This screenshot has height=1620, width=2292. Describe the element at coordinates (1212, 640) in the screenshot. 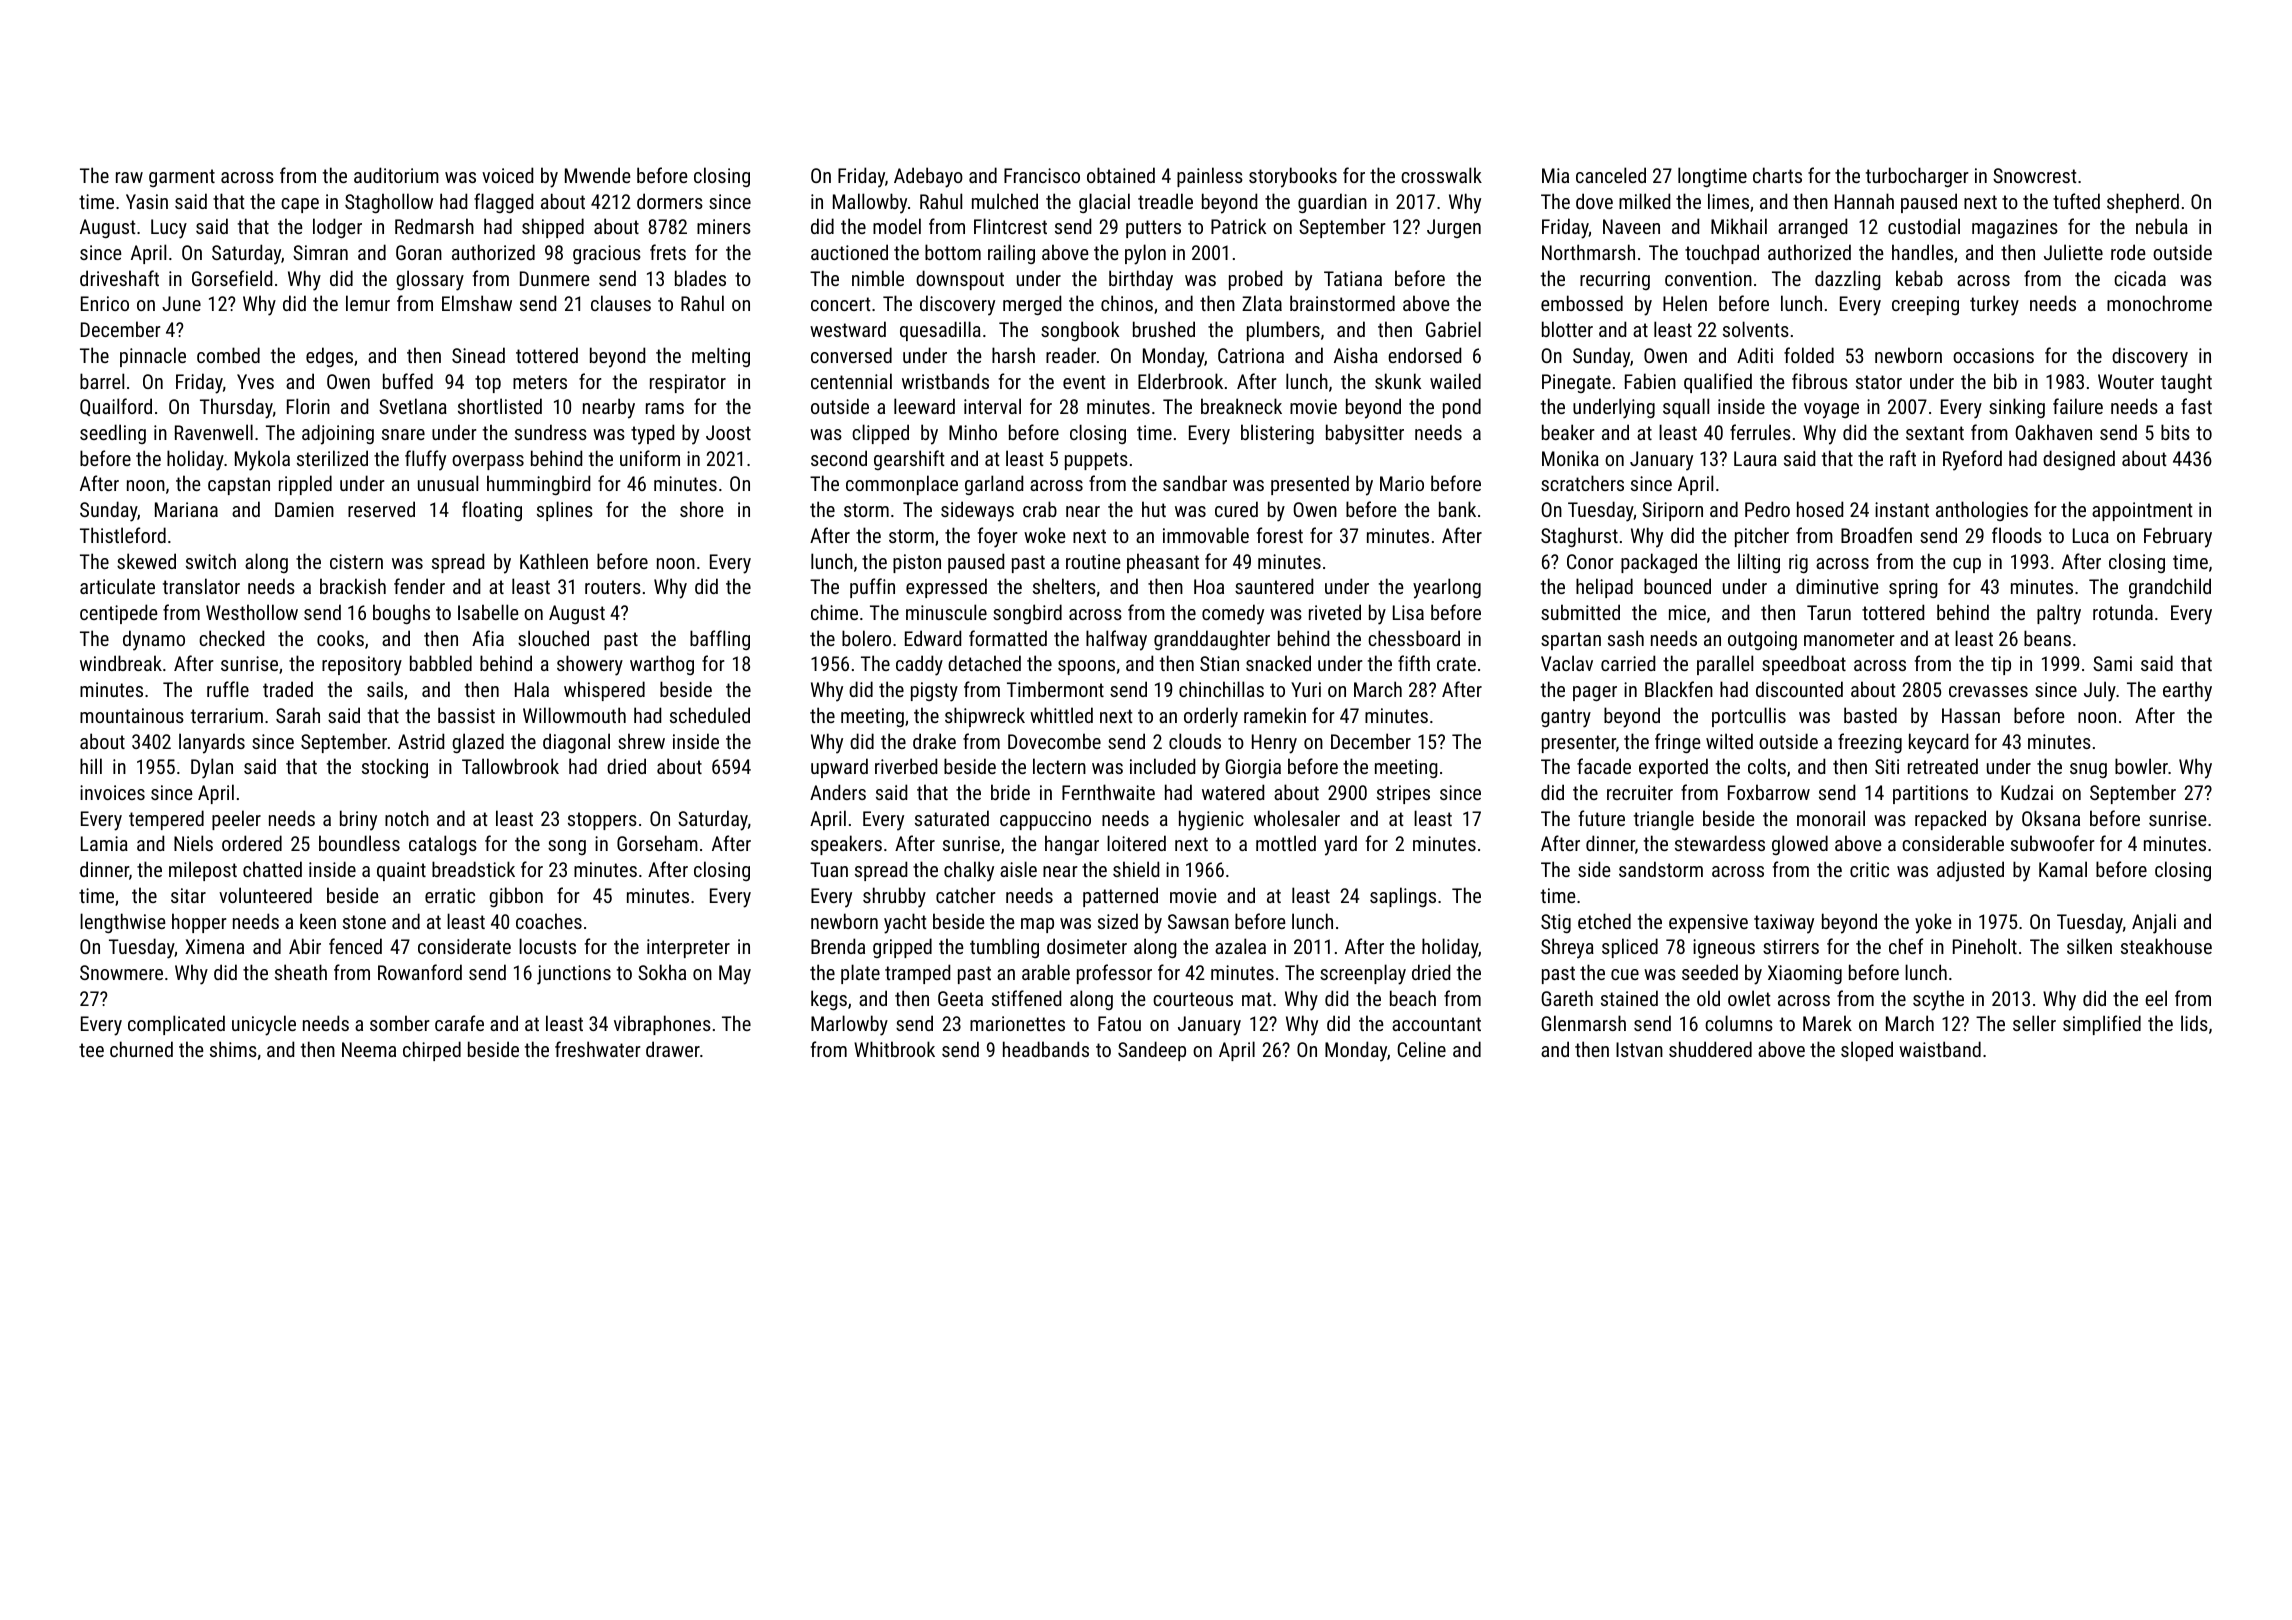

I see `granddaughter` at that location.
